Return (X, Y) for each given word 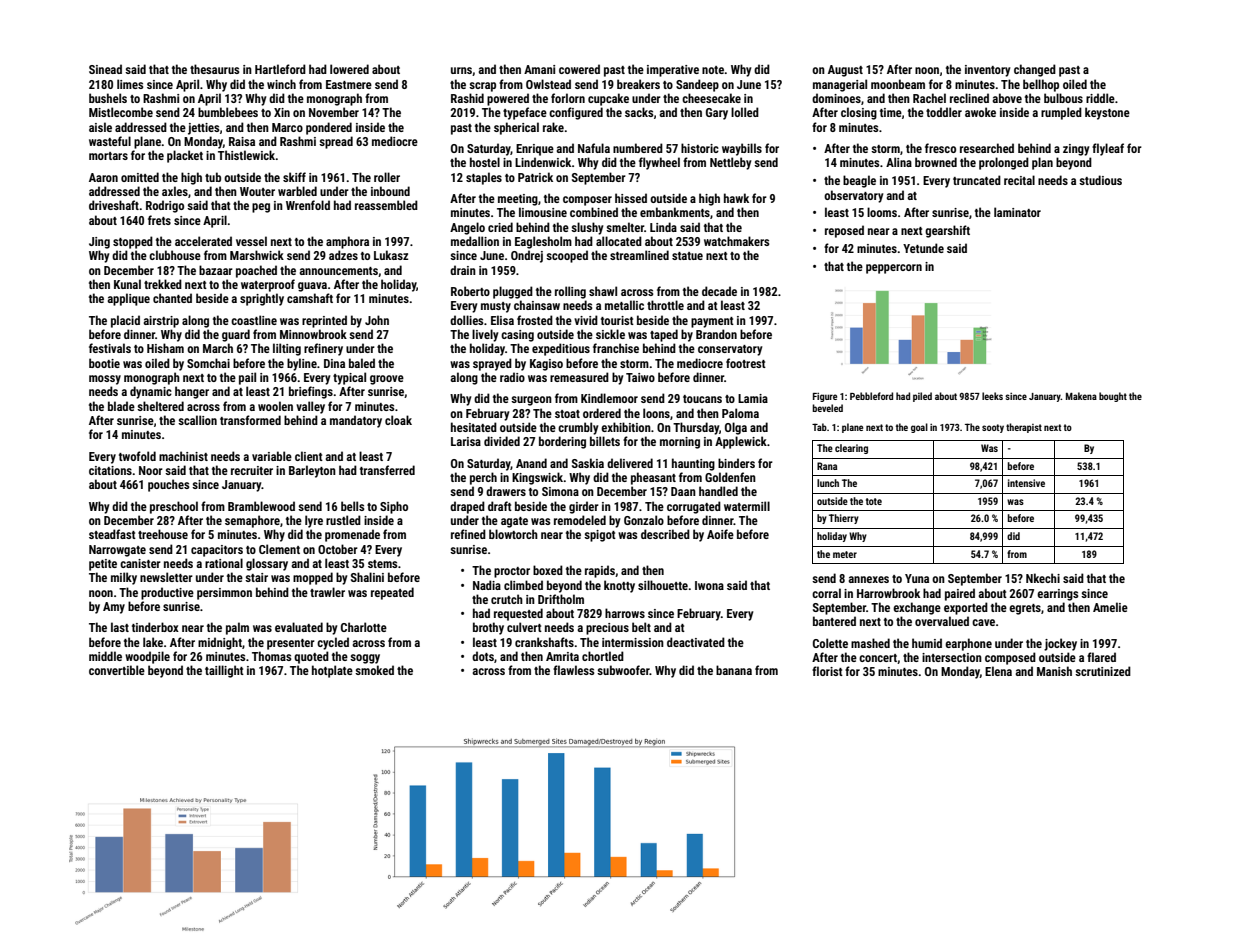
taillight (224, 671)
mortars (108, 156)
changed (1035, 70)
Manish (1054, 671)
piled (922, 397)
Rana (827, 466)
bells (352, 506)
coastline (254, 320)
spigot (600, 536)
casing (517, 336)
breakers (638, 84)
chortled (603, 656)
